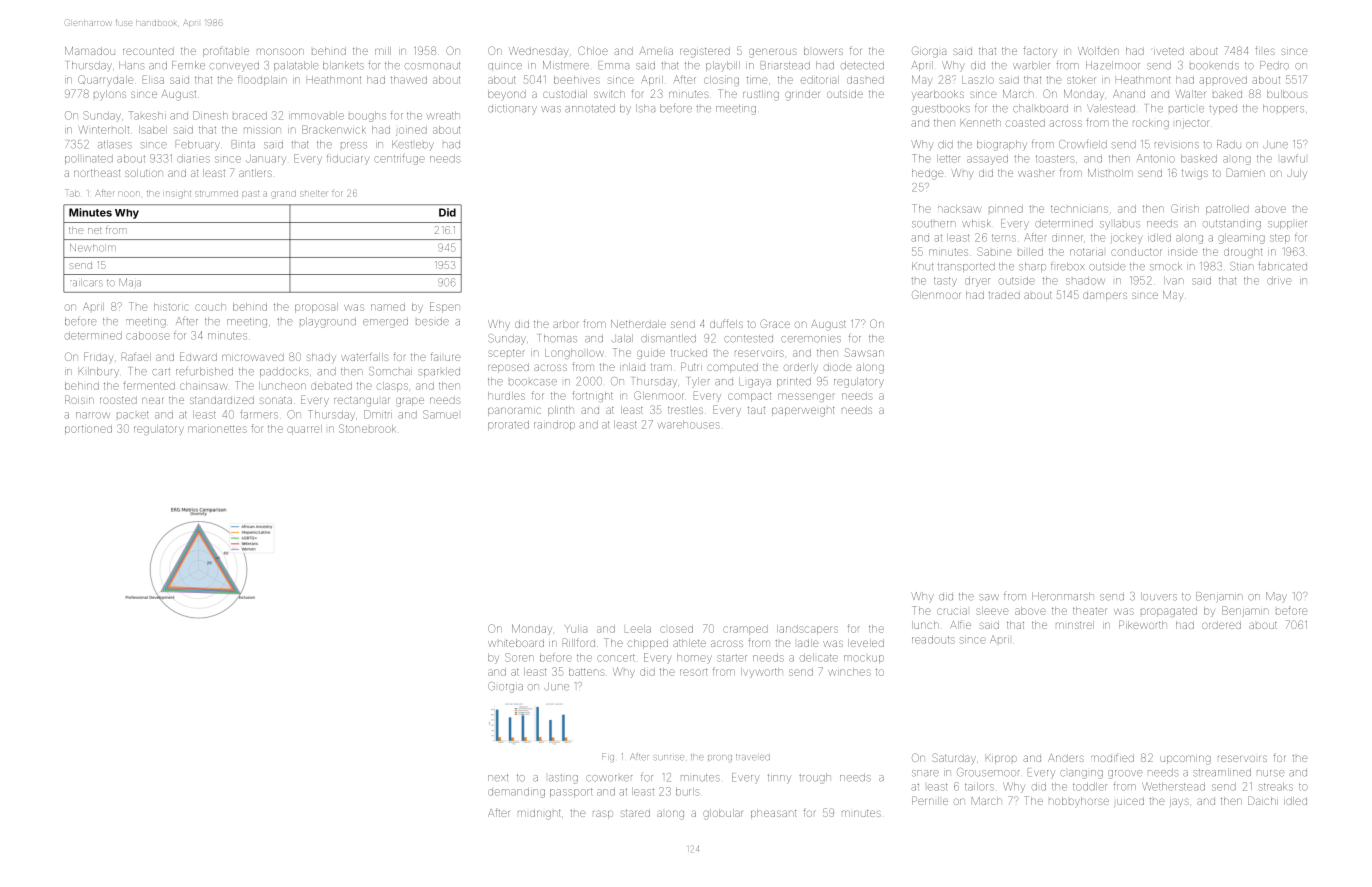 The width and height of the page is (1372, 887). Describe the element at coordinates (348, 160) in the page. I see `fiduciary` at that location.
